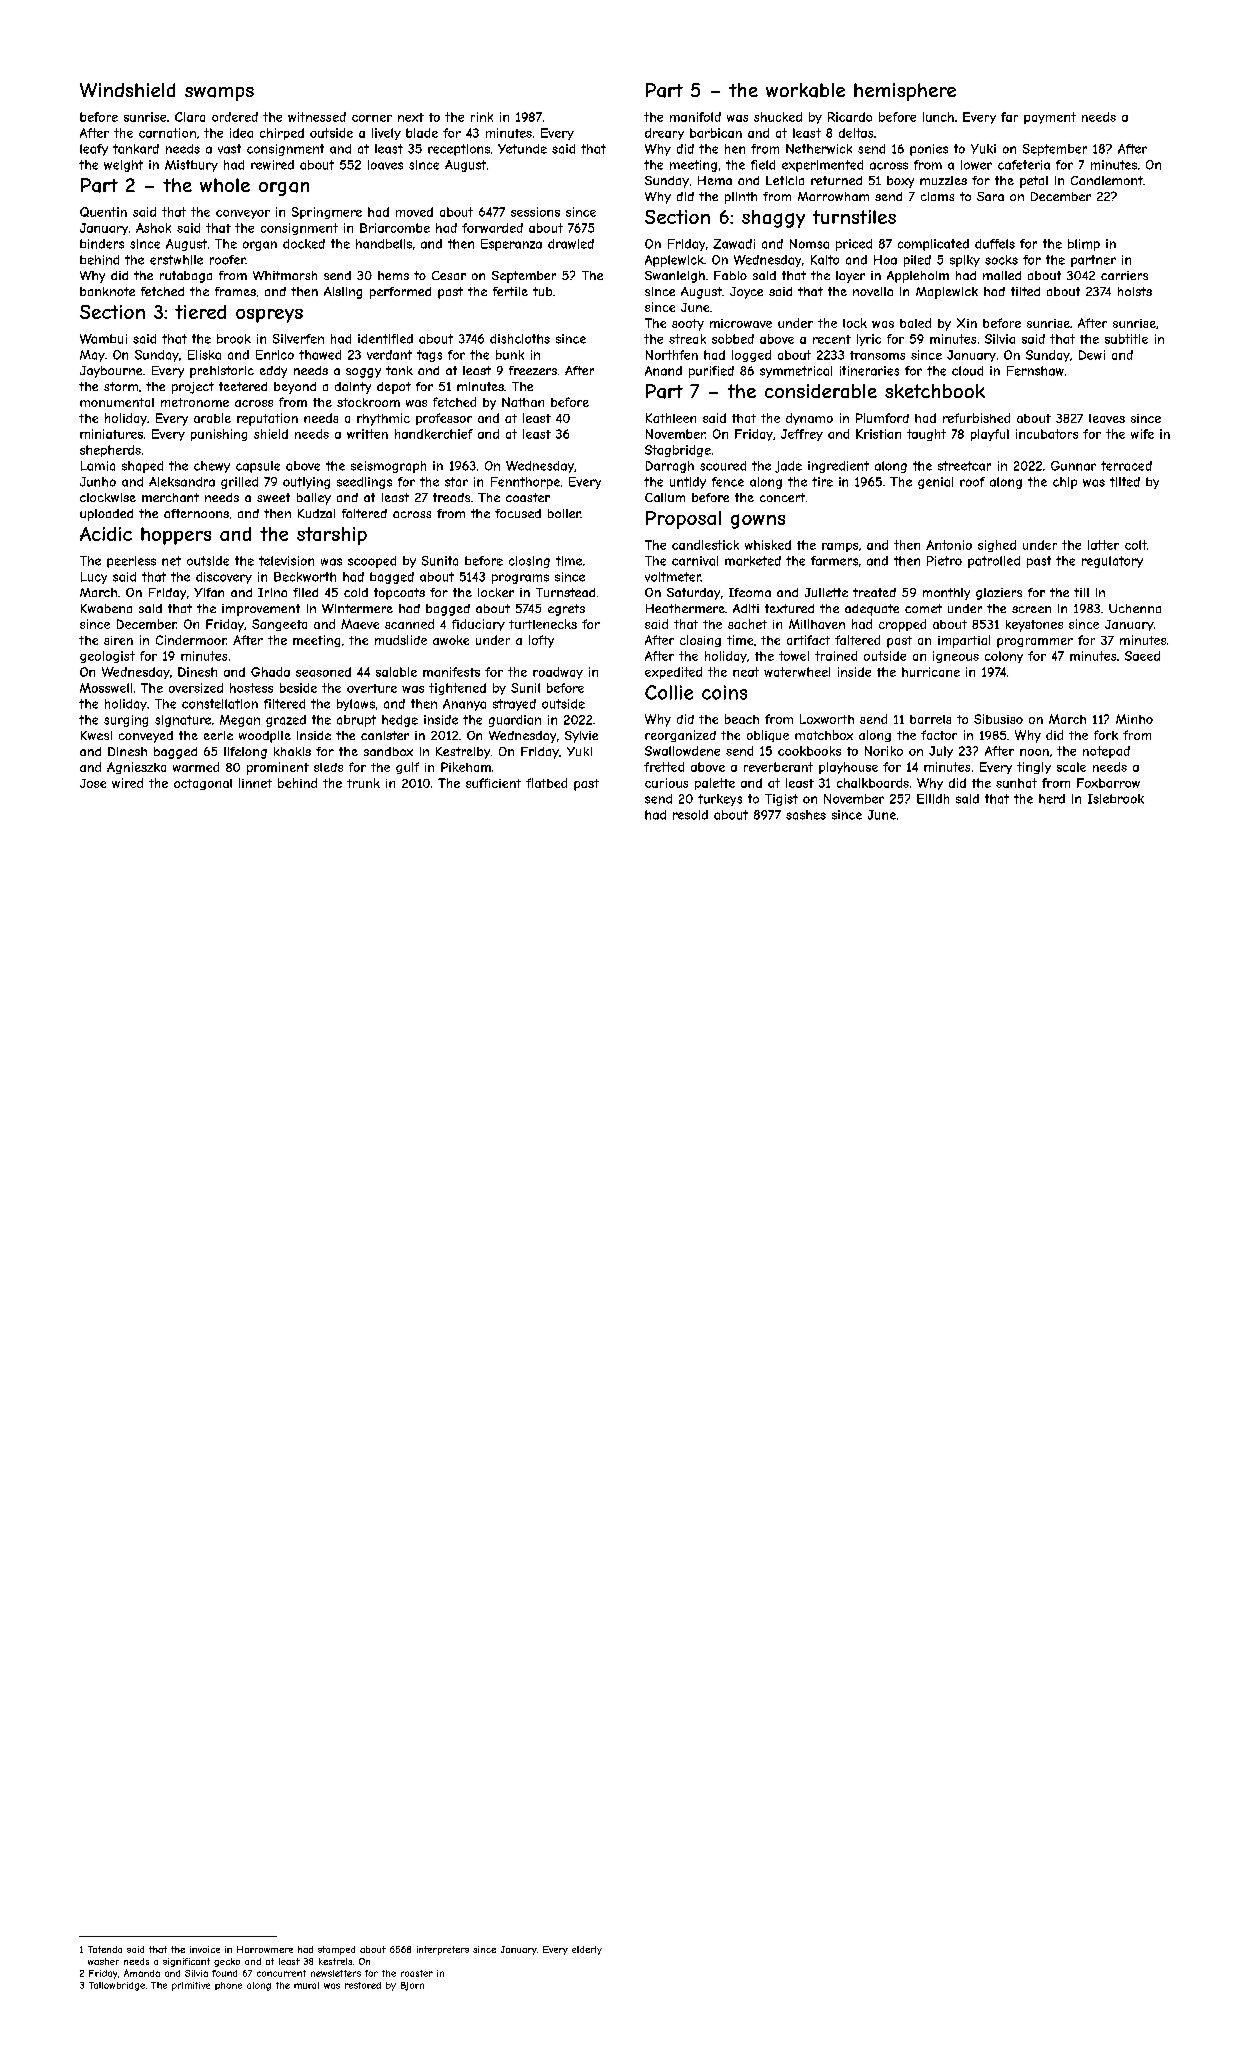 Image resolution: width=1251 pixels, height=2060 pixels. What do you see at coordinates (564, 513) in the page?
I see `boiler` at bounding box center [564, 513].
